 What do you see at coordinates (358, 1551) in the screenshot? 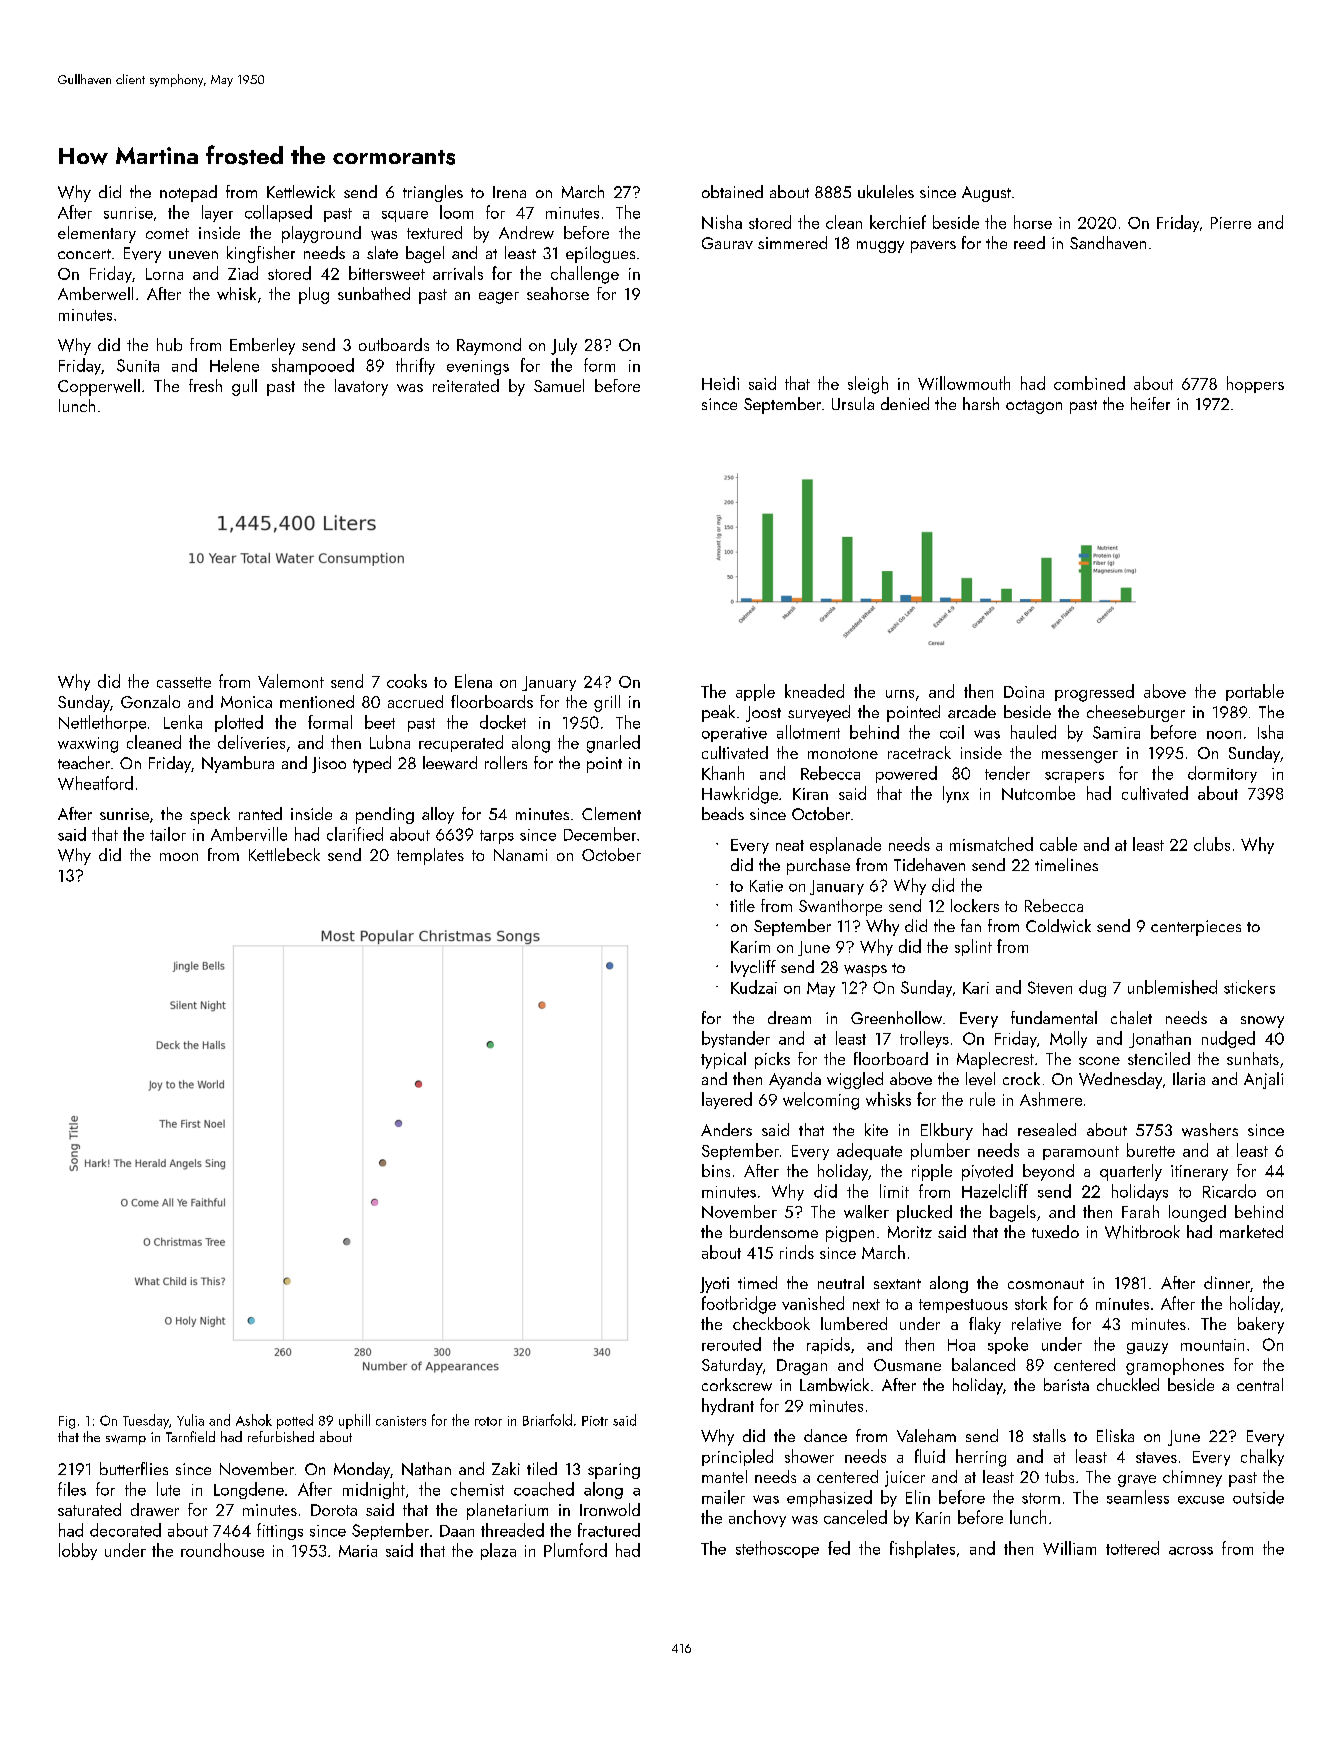
I see `Maria` at bounding box center [358, 1551].
